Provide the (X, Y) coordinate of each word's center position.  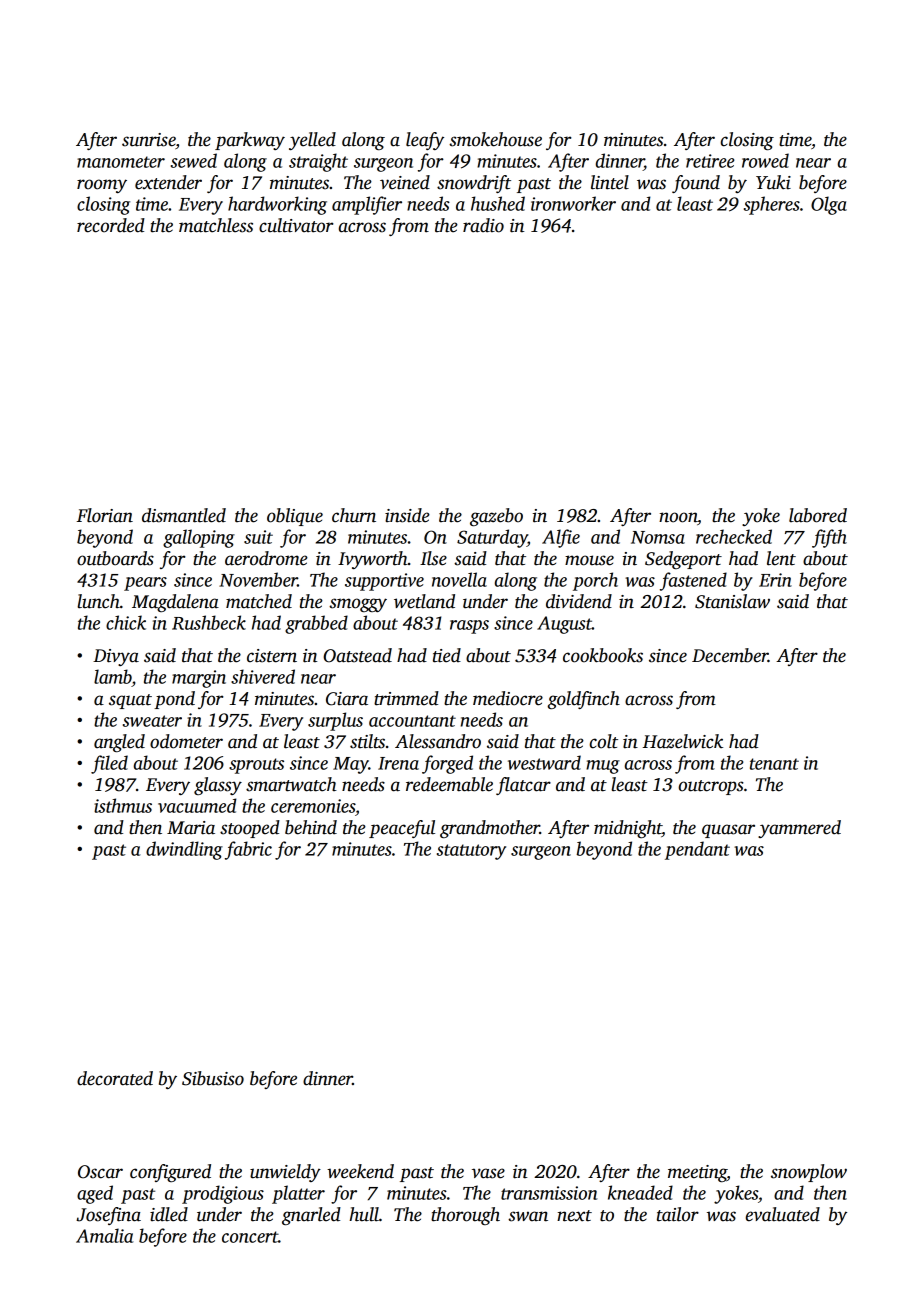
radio (483, 225)
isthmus (123, 805)
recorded (111, 225)
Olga (829, 205)
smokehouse (495, 139)
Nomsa (658, 537)
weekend (360, 1171)
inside (407, 515)
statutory (471, 852)
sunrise (148, 140)
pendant (697, 850)
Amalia (105, 1235)
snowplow (809, 1173)
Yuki (773, 182)
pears (145, 584)
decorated (115, 1078)
